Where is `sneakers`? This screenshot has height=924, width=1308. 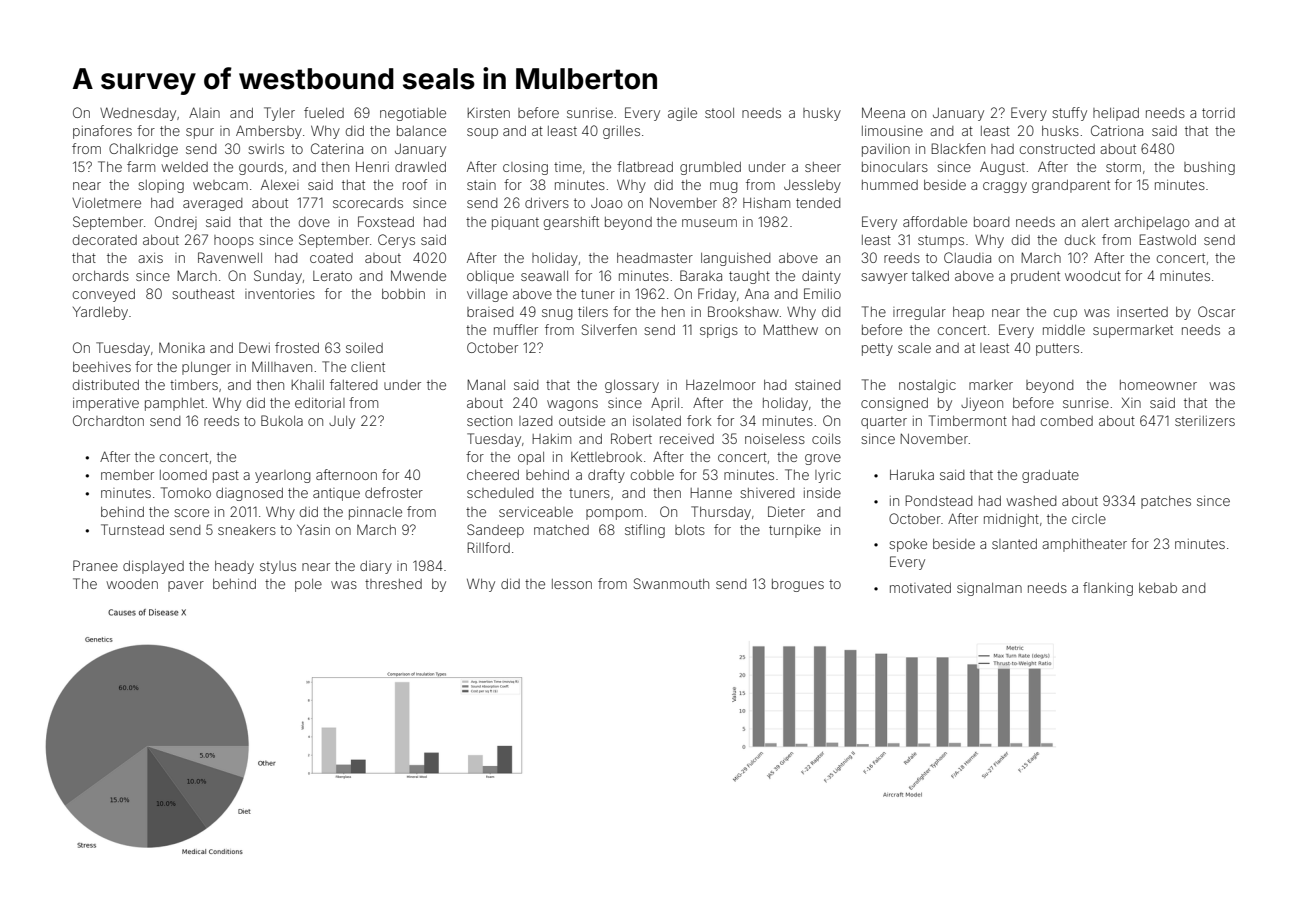
sneakers is located at coordinates (247, 530).
